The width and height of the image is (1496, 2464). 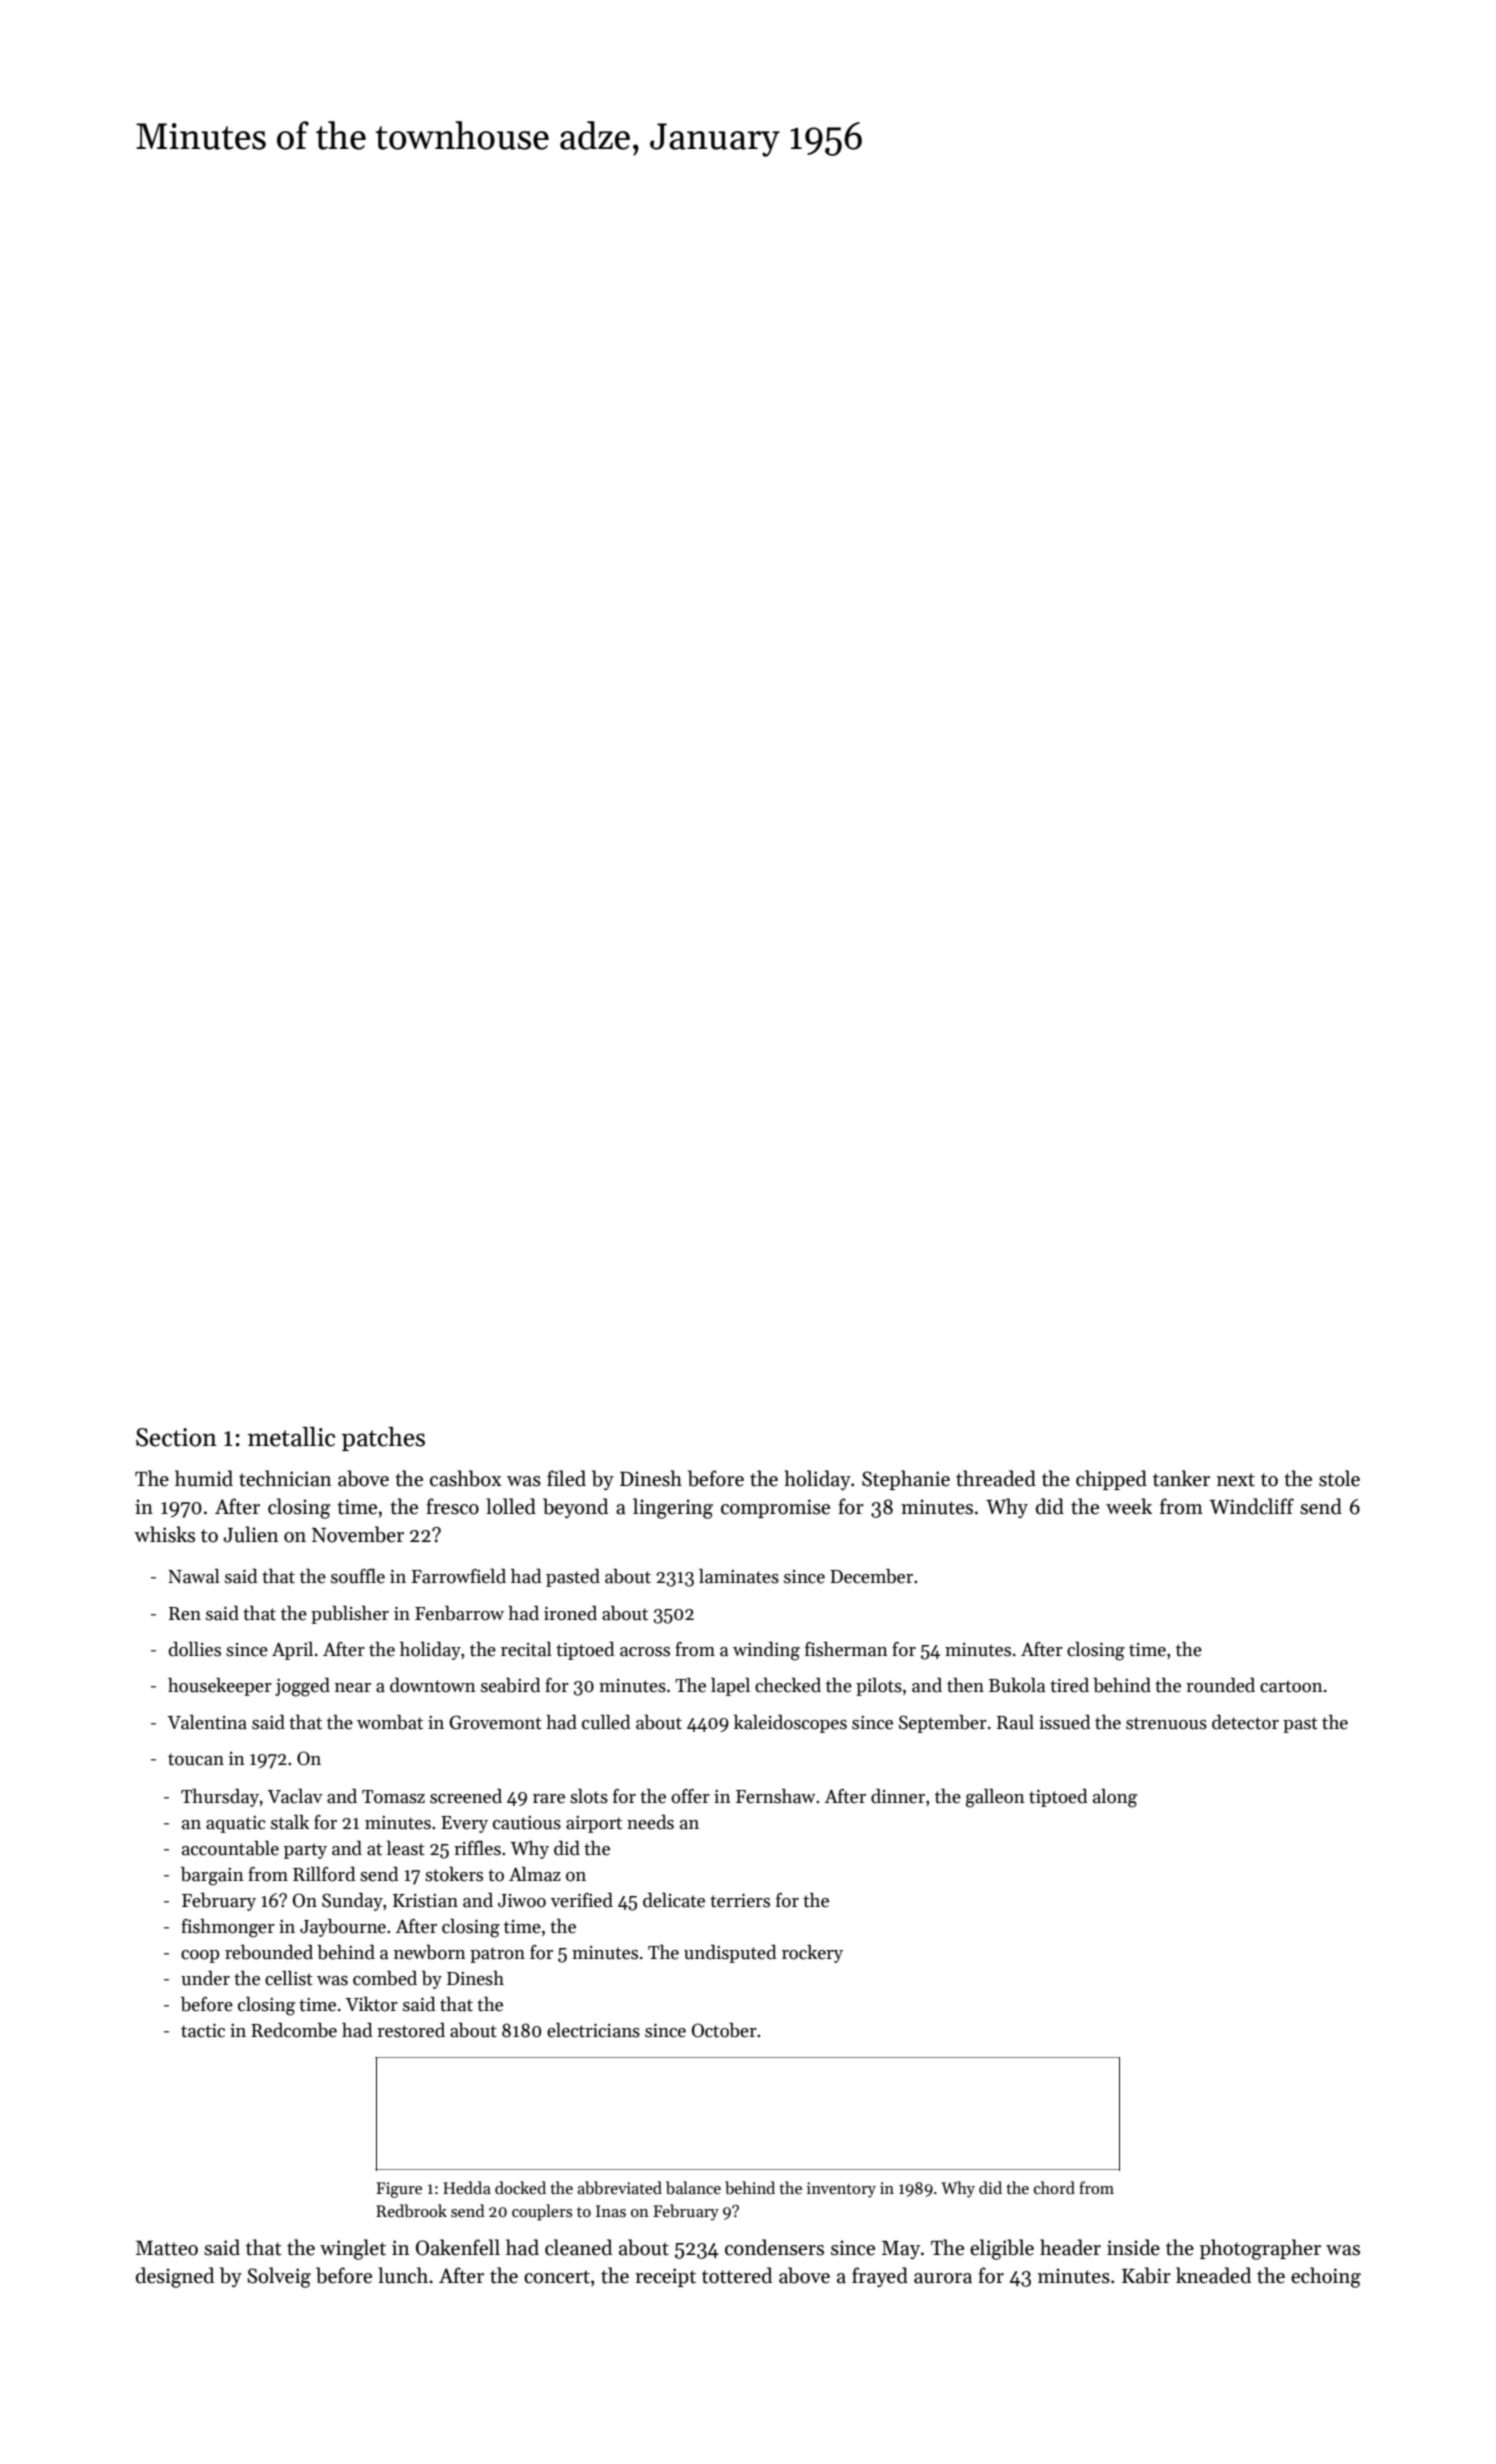 I want to click on fisherman, so click(x=846, y=1649).
